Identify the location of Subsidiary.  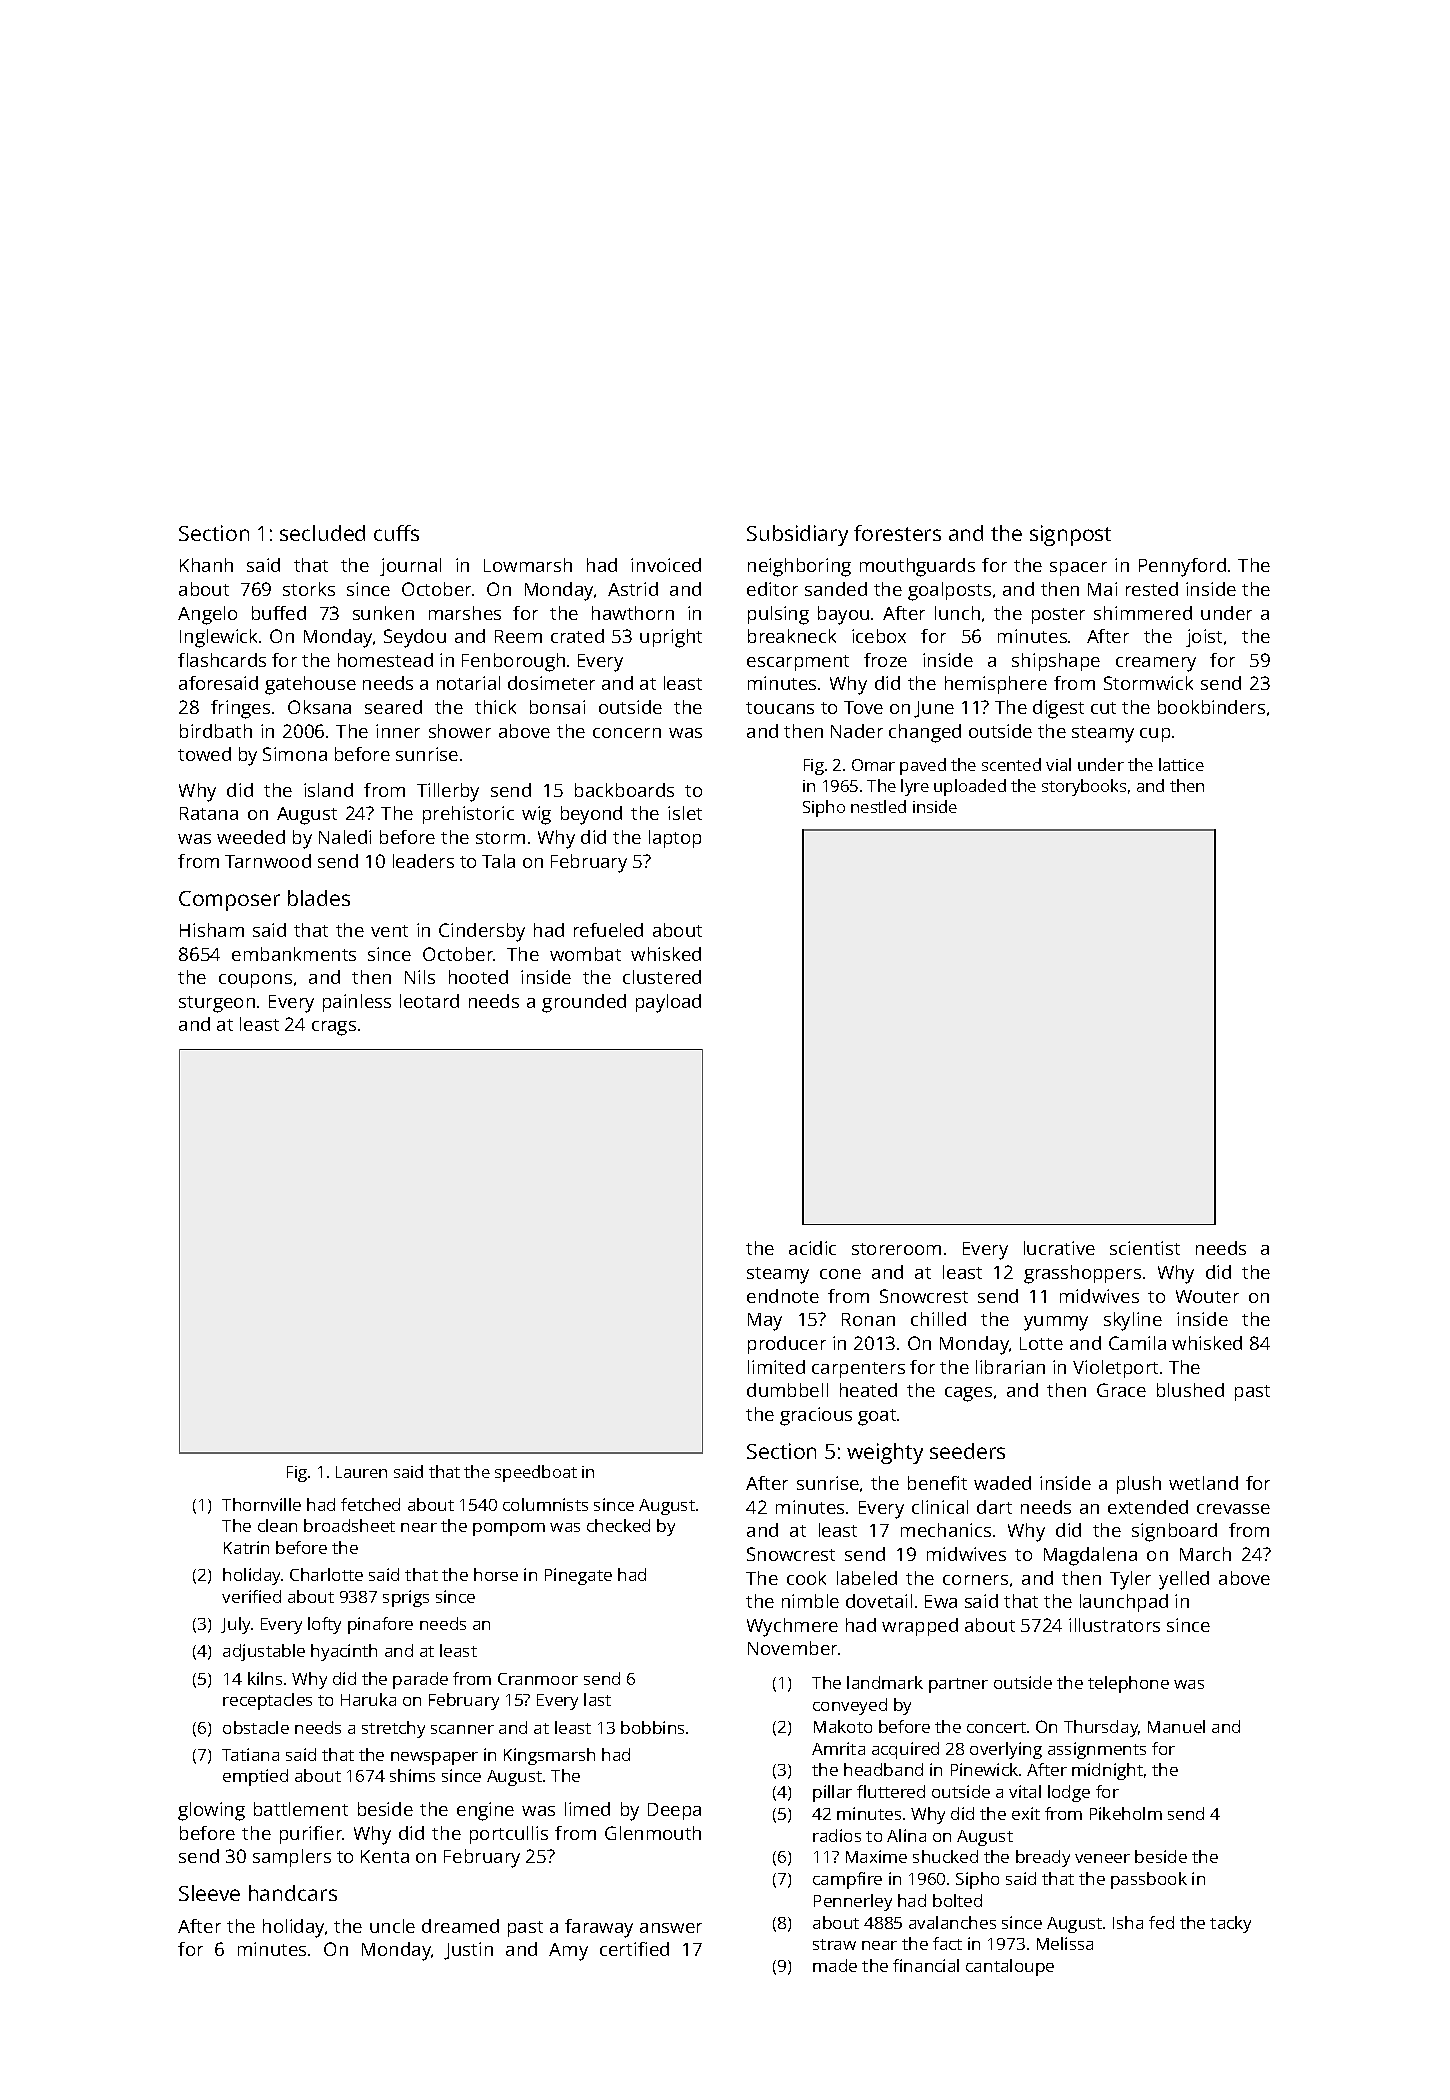
(797, 535).
